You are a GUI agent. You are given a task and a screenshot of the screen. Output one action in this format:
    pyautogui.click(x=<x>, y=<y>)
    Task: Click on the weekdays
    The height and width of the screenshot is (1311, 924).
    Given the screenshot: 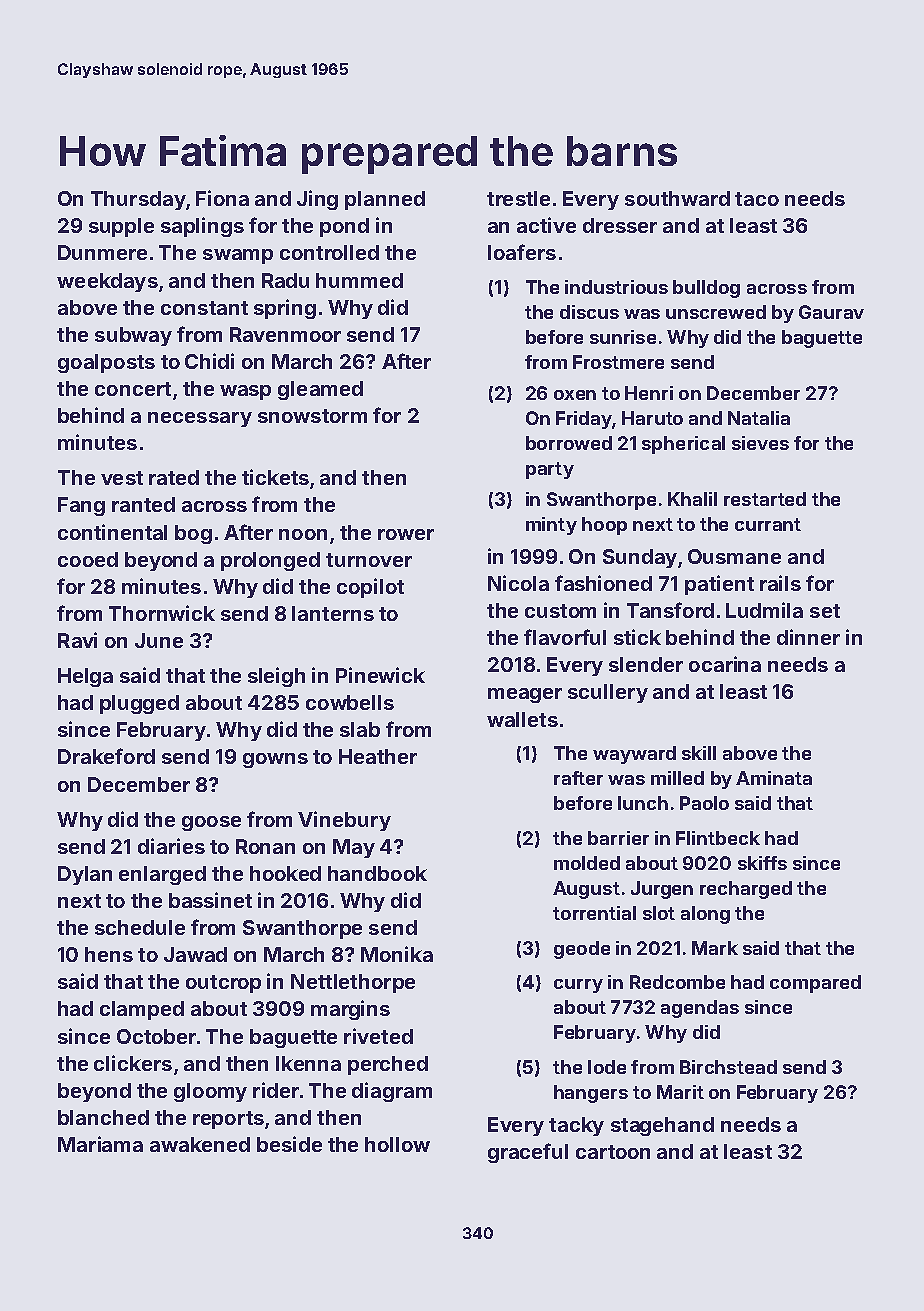 What is the action you would take?
    pyautogui.click(x=107, y=282)
